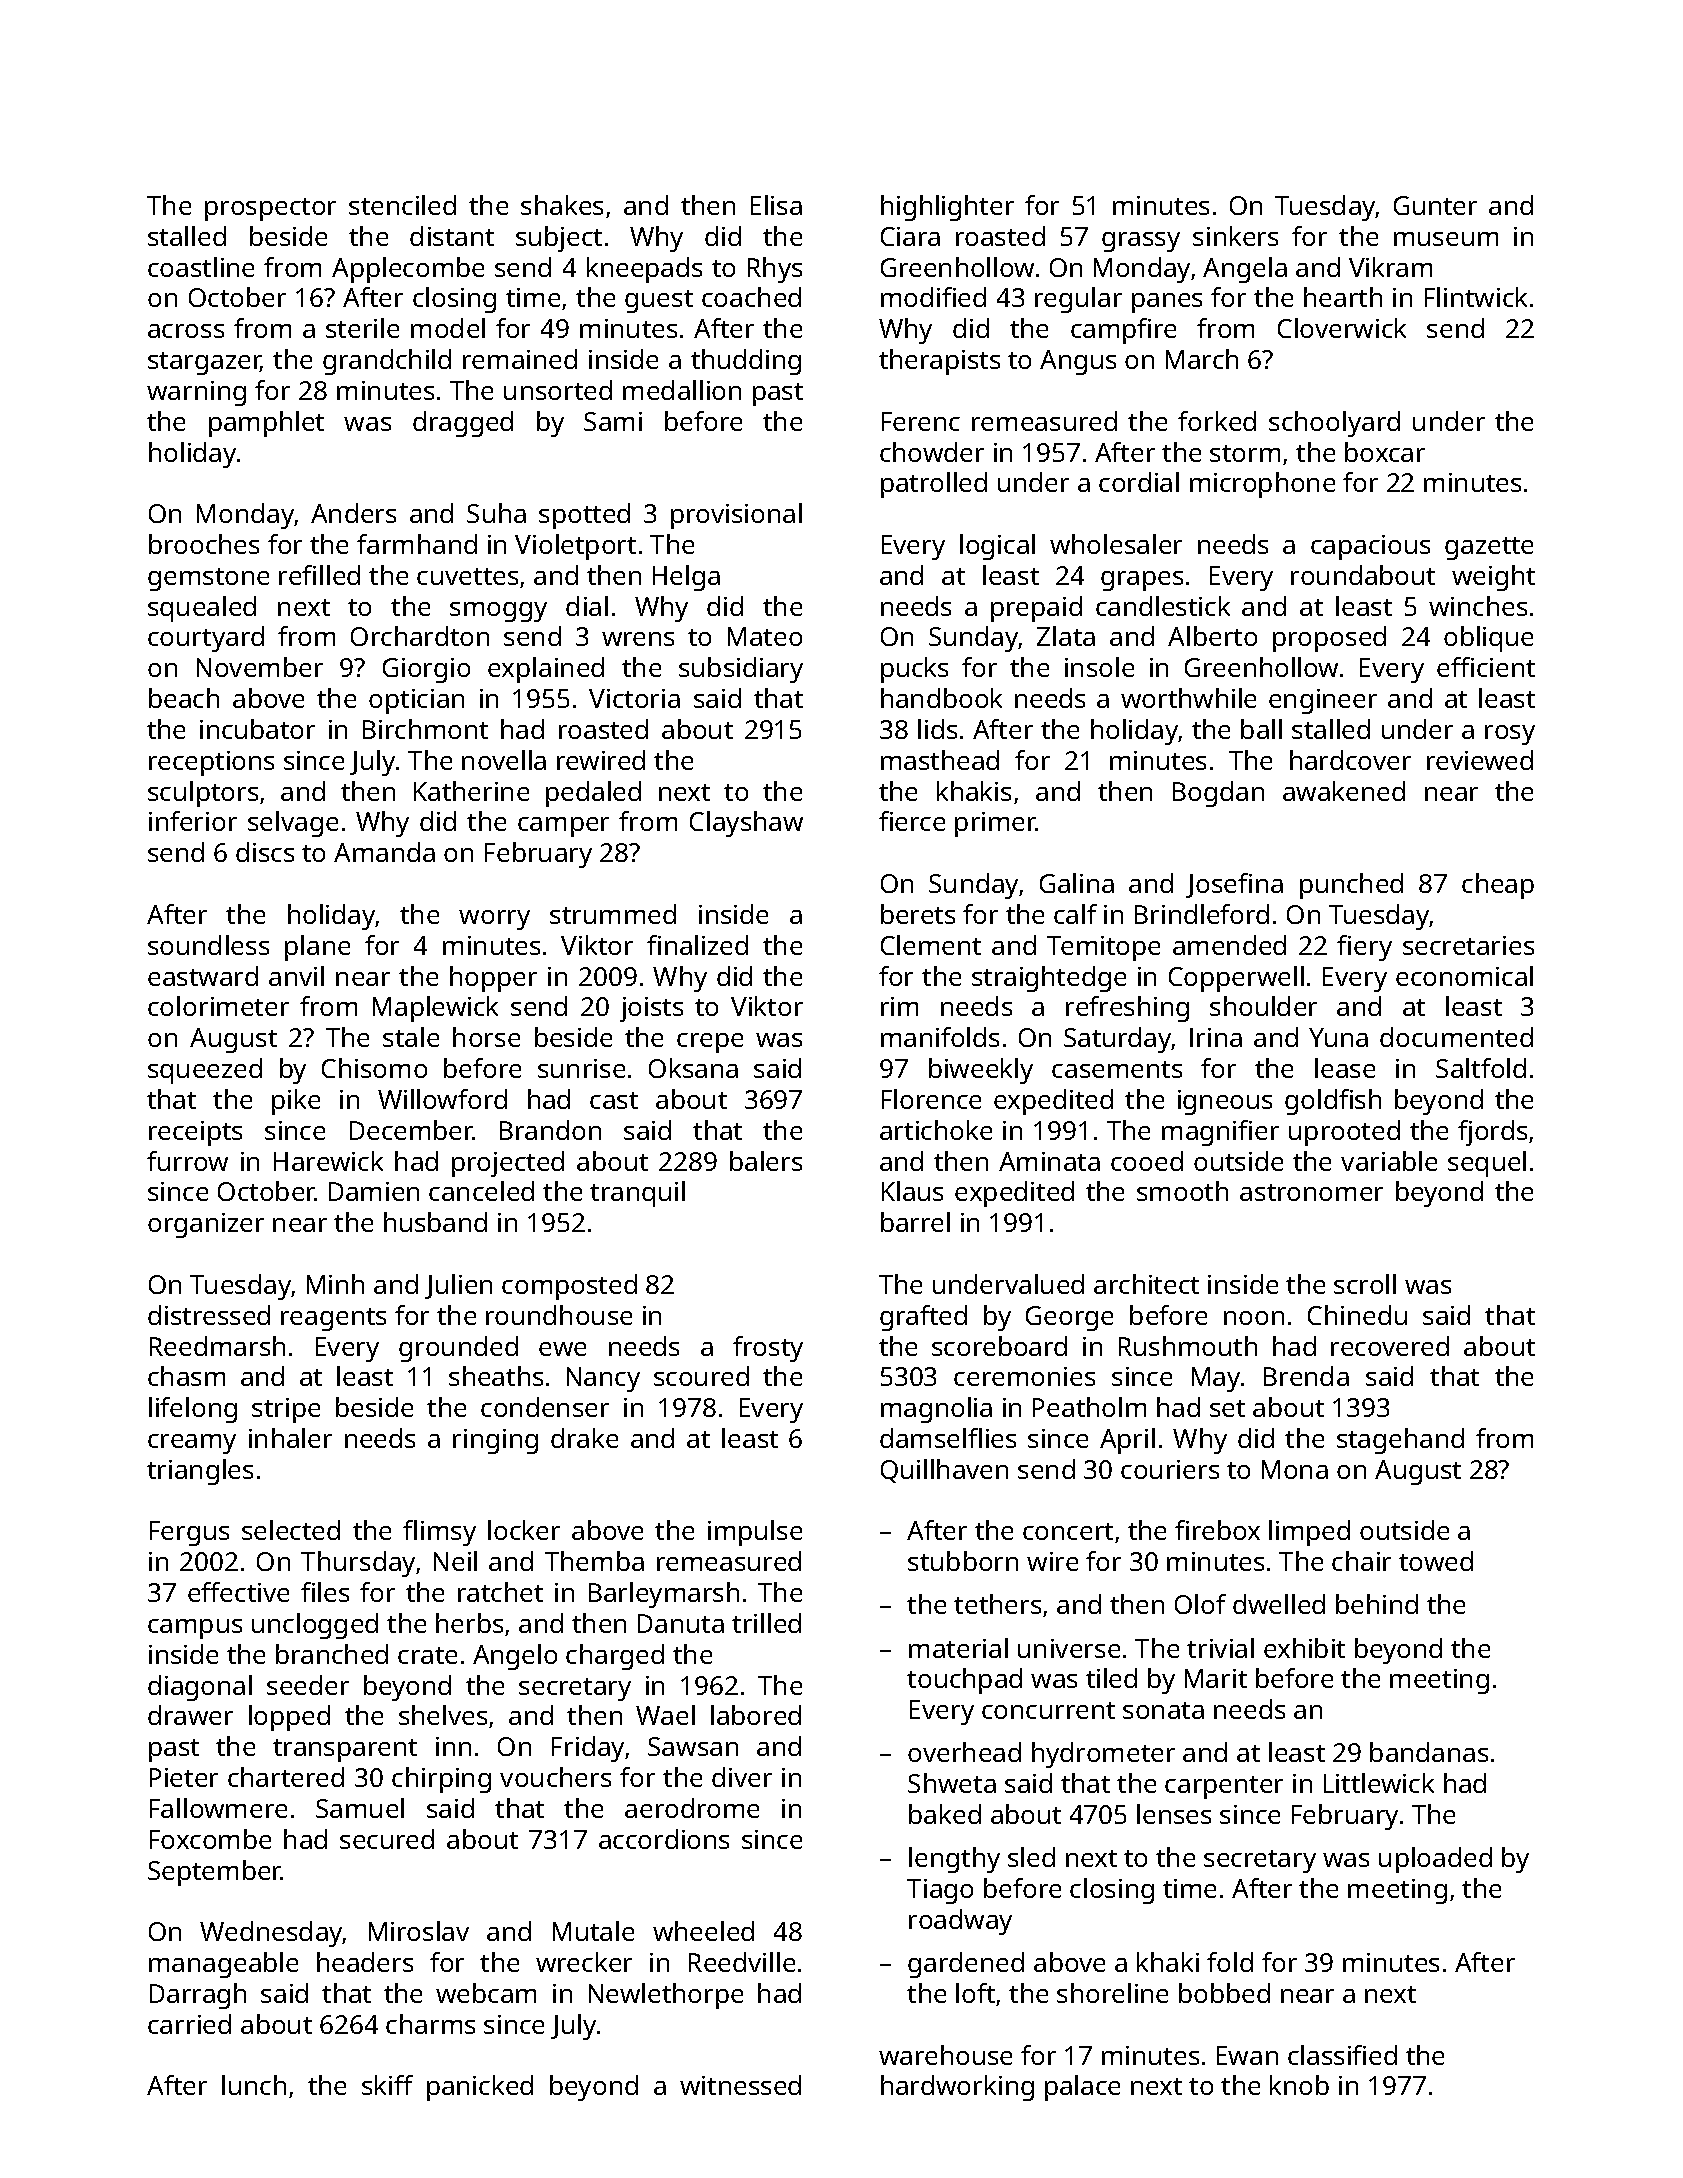 The height and width of the screenshot is (2178, 1683). What do you see at coordinates (634, 698) in the screenshot?
I see `Victoria` at bounding box center [634, 698].
